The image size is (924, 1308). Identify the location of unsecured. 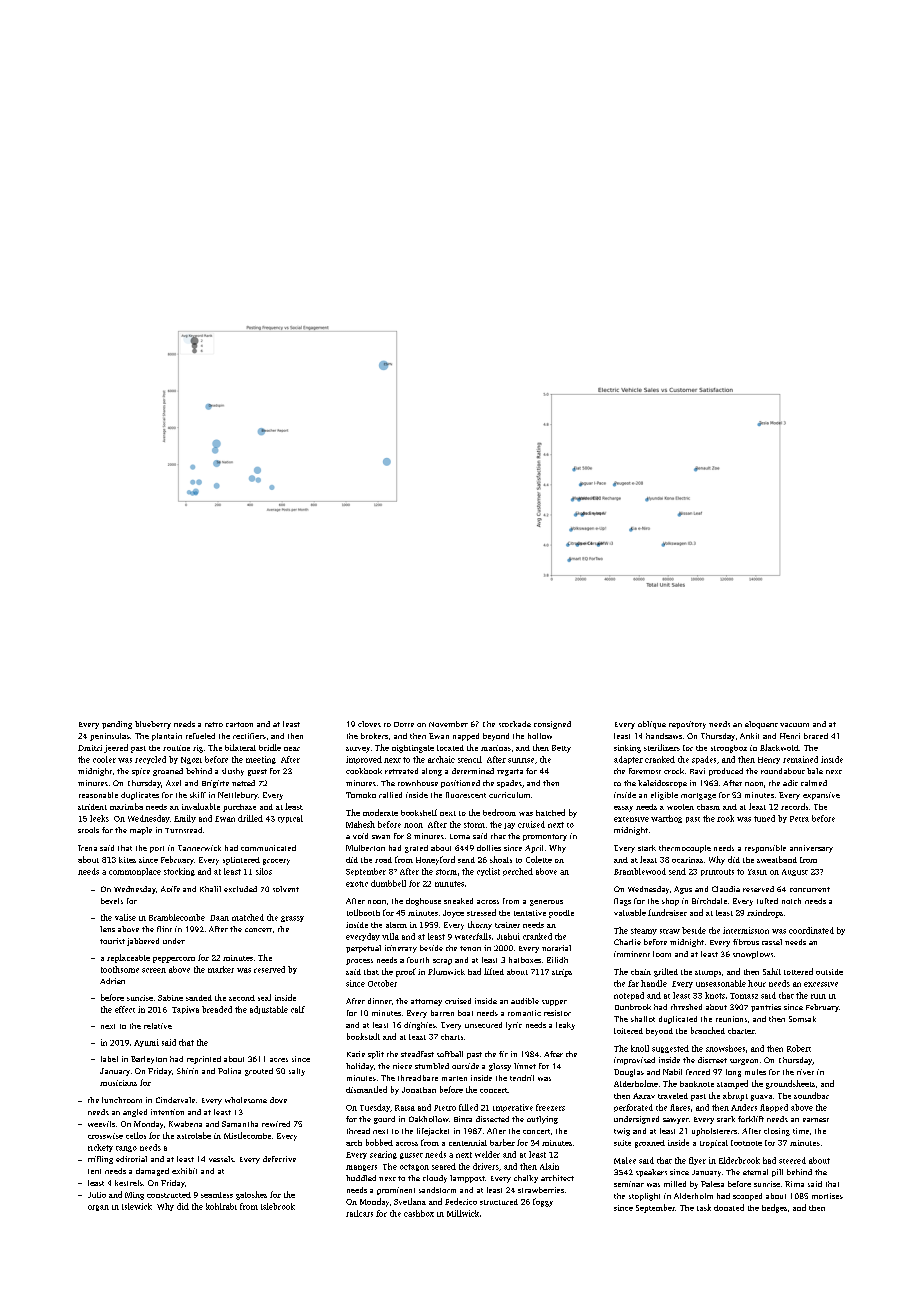
(483, 1025).
